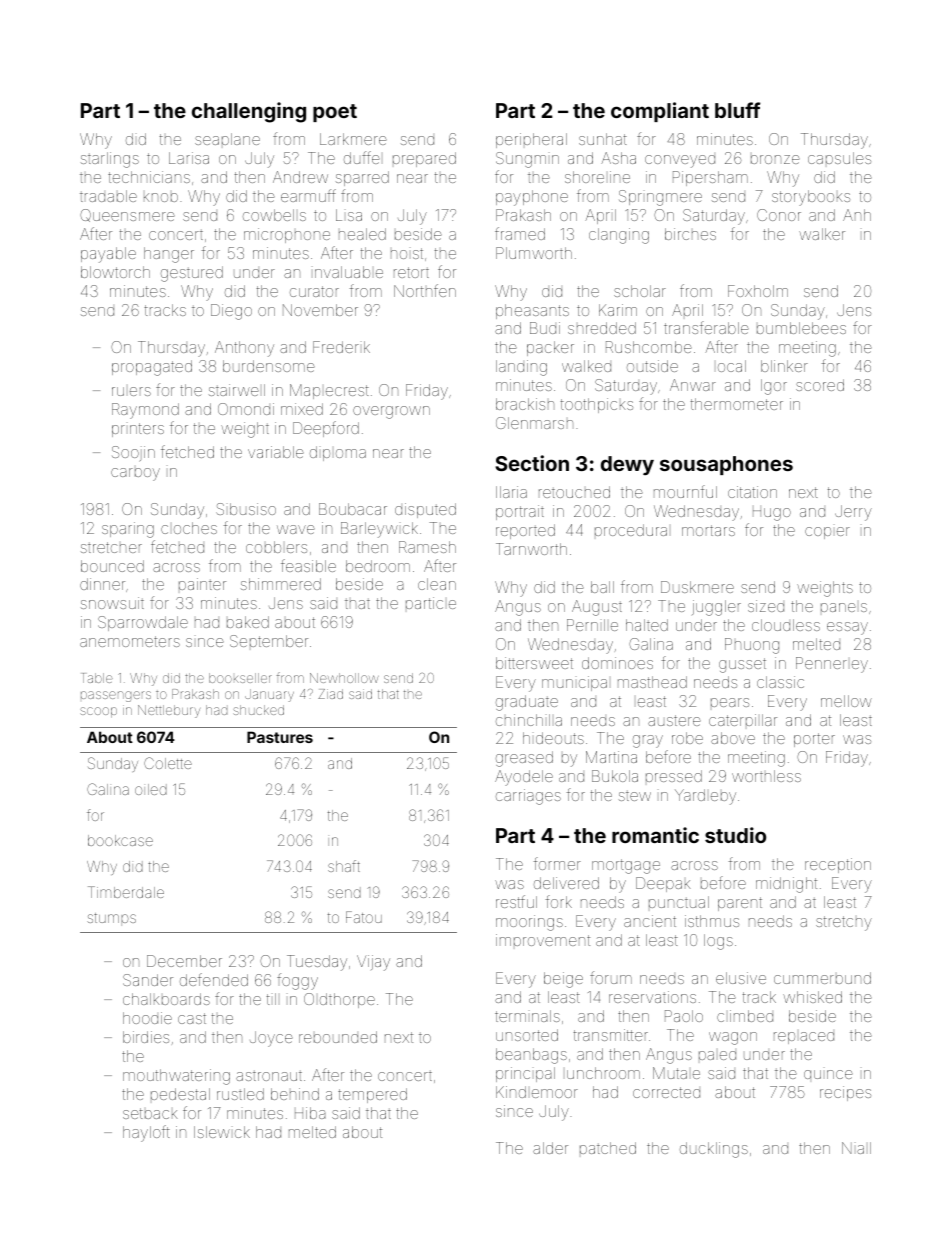 The height and width of the page is (1233, 952). I want to click on elusive, so click(741, 978).
